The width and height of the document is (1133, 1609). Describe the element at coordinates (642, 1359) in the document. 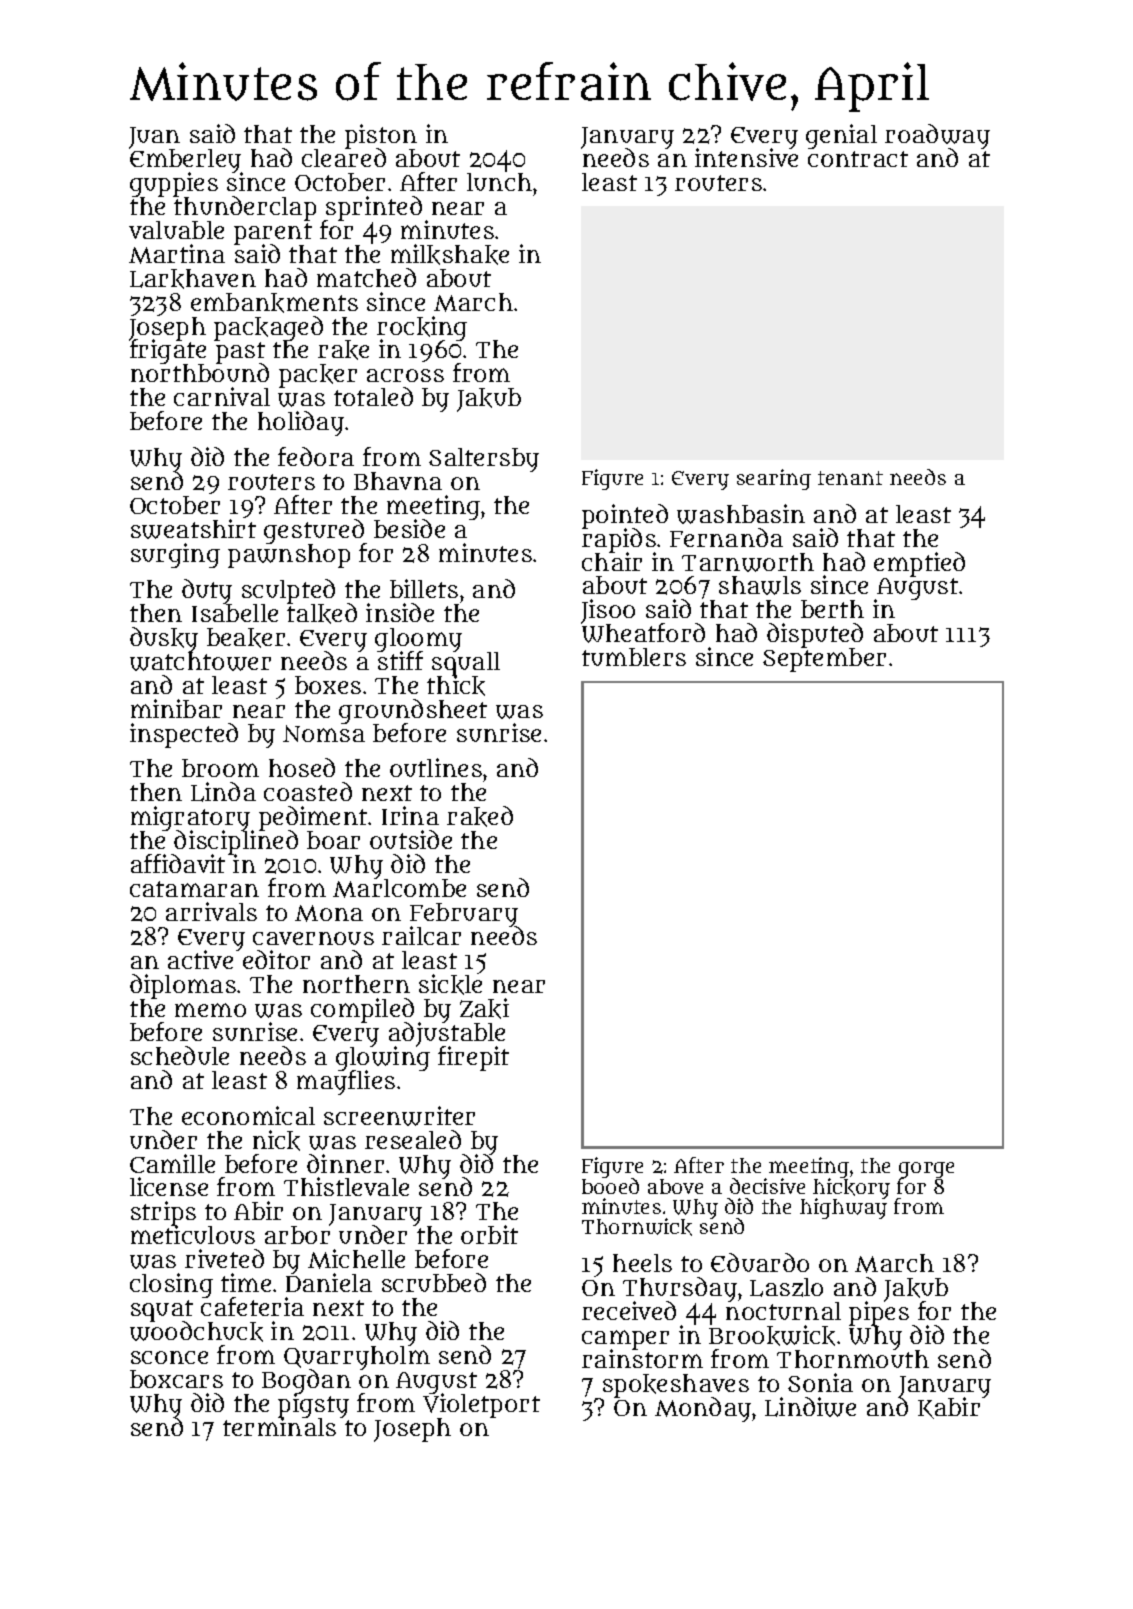

I see `rainstorm` at that location.
